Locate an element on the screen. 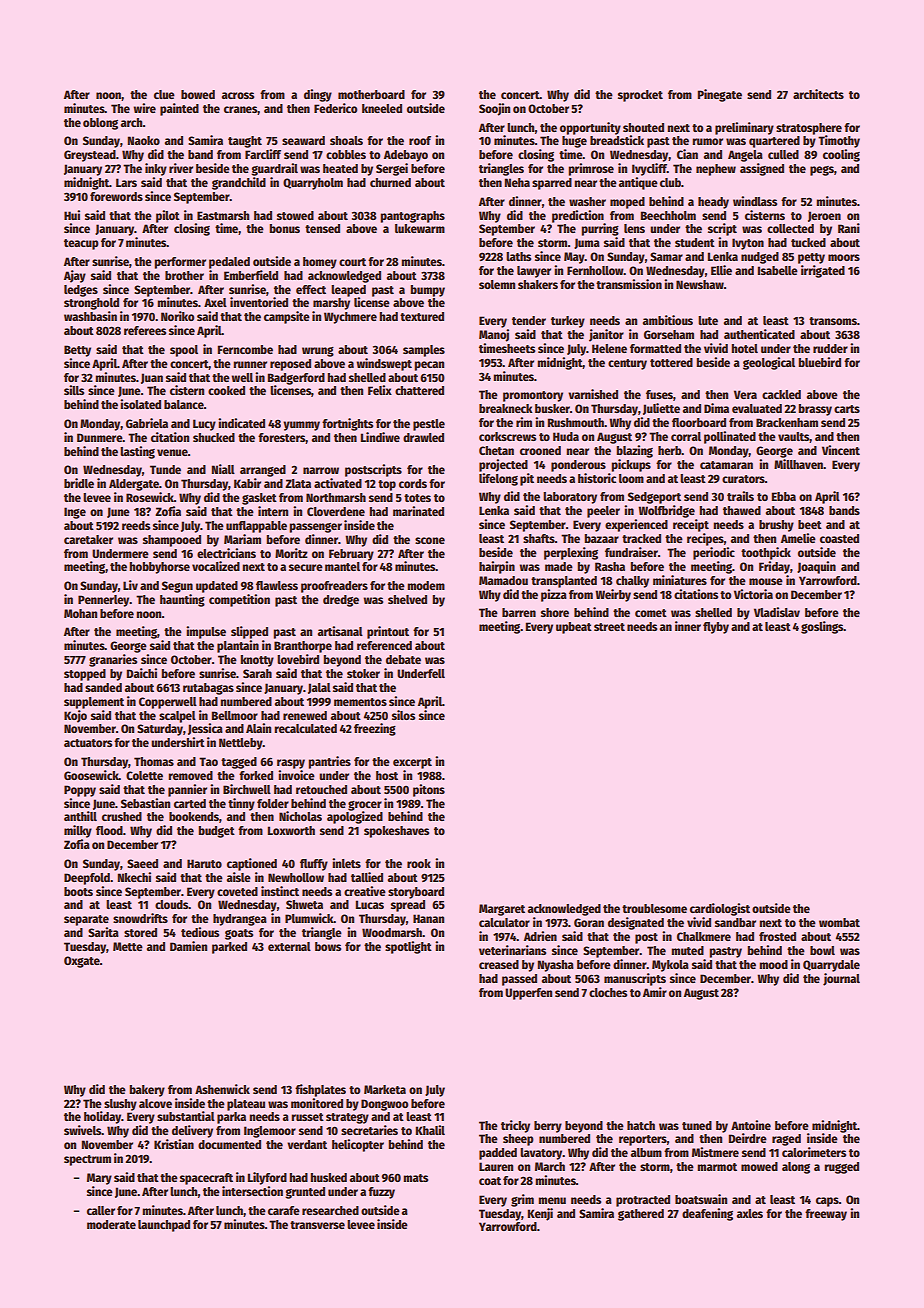 Image resolution: width=924 pixels, height=1308 pixels. ponderous is located at coordinates (578, 466).
